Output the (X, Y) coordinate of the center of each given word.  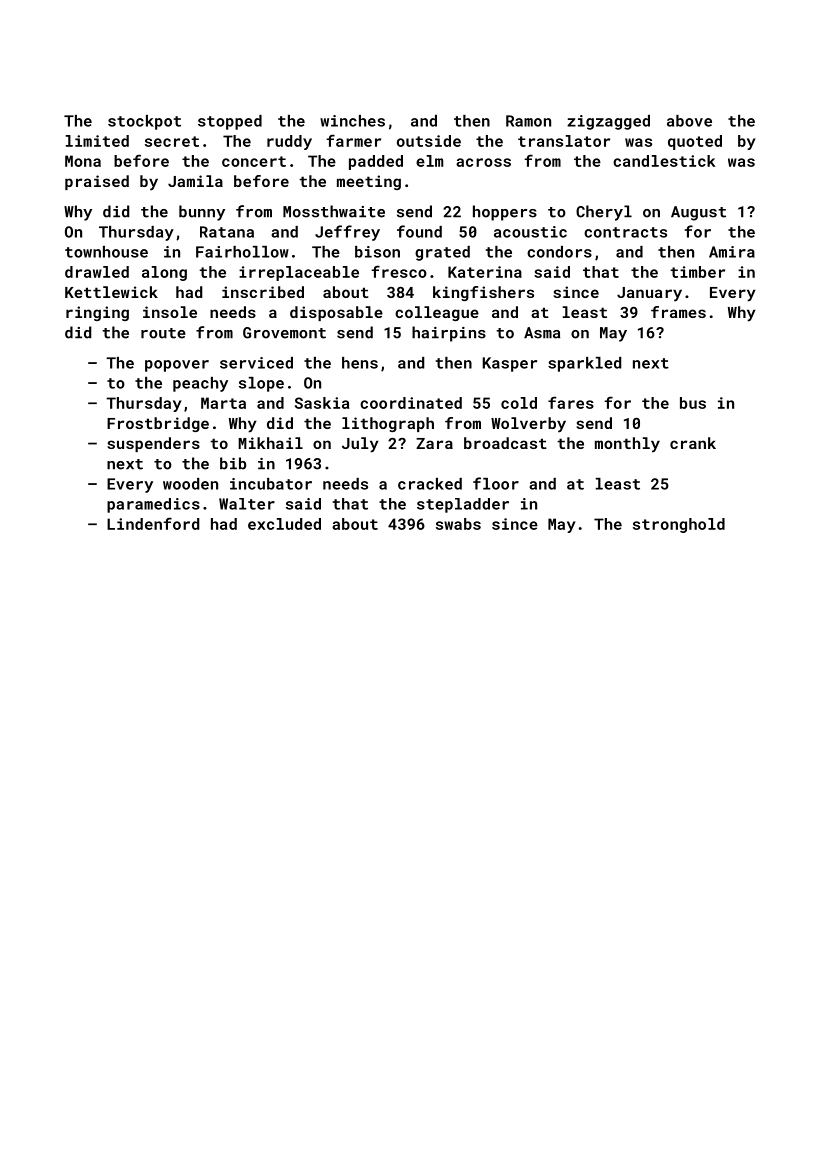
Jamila (195, 181)
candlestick (664, 161)
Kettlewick (111, 292)
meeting (369, 182)
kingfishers (483, 293)
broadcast (505, 443)
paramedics (153, 505)
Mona (83, 161)
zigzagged (608, 122)
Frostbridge (158, 424)
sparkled (584, 364)
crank (693, 443)
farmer (353, 140)
